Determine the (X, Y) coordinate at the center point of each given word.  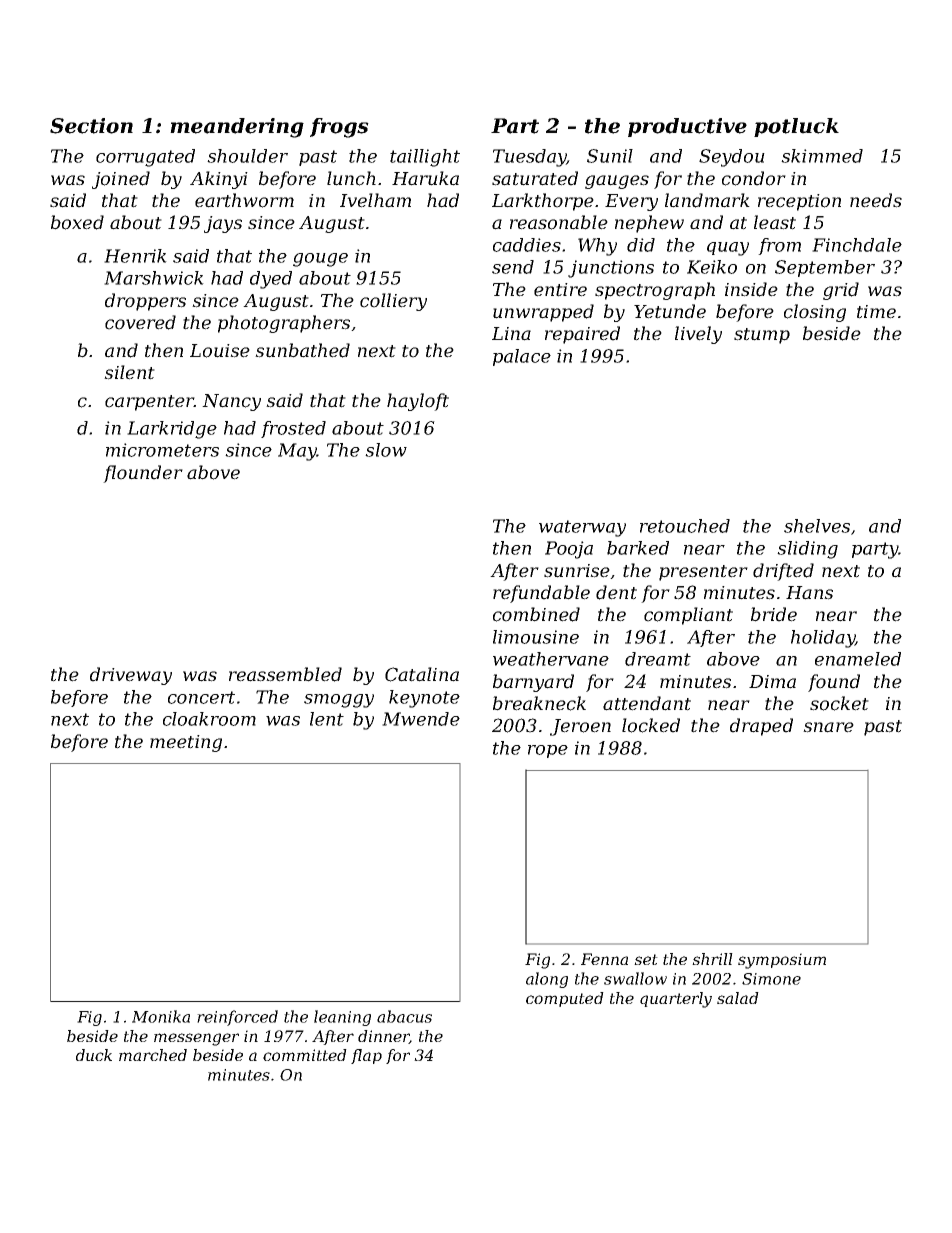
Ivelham (375, 200)
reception (799, 202)
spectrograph (655, 291)
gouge (320, 260)
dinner (383, 1037)
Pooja (569, 550)
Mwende (421, 719)
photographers (284, 324)
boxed (77, 222)
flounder (143, 474)
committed (305, 1055)
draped (761, 727)
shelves (817, 526)
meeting (186, 743)
